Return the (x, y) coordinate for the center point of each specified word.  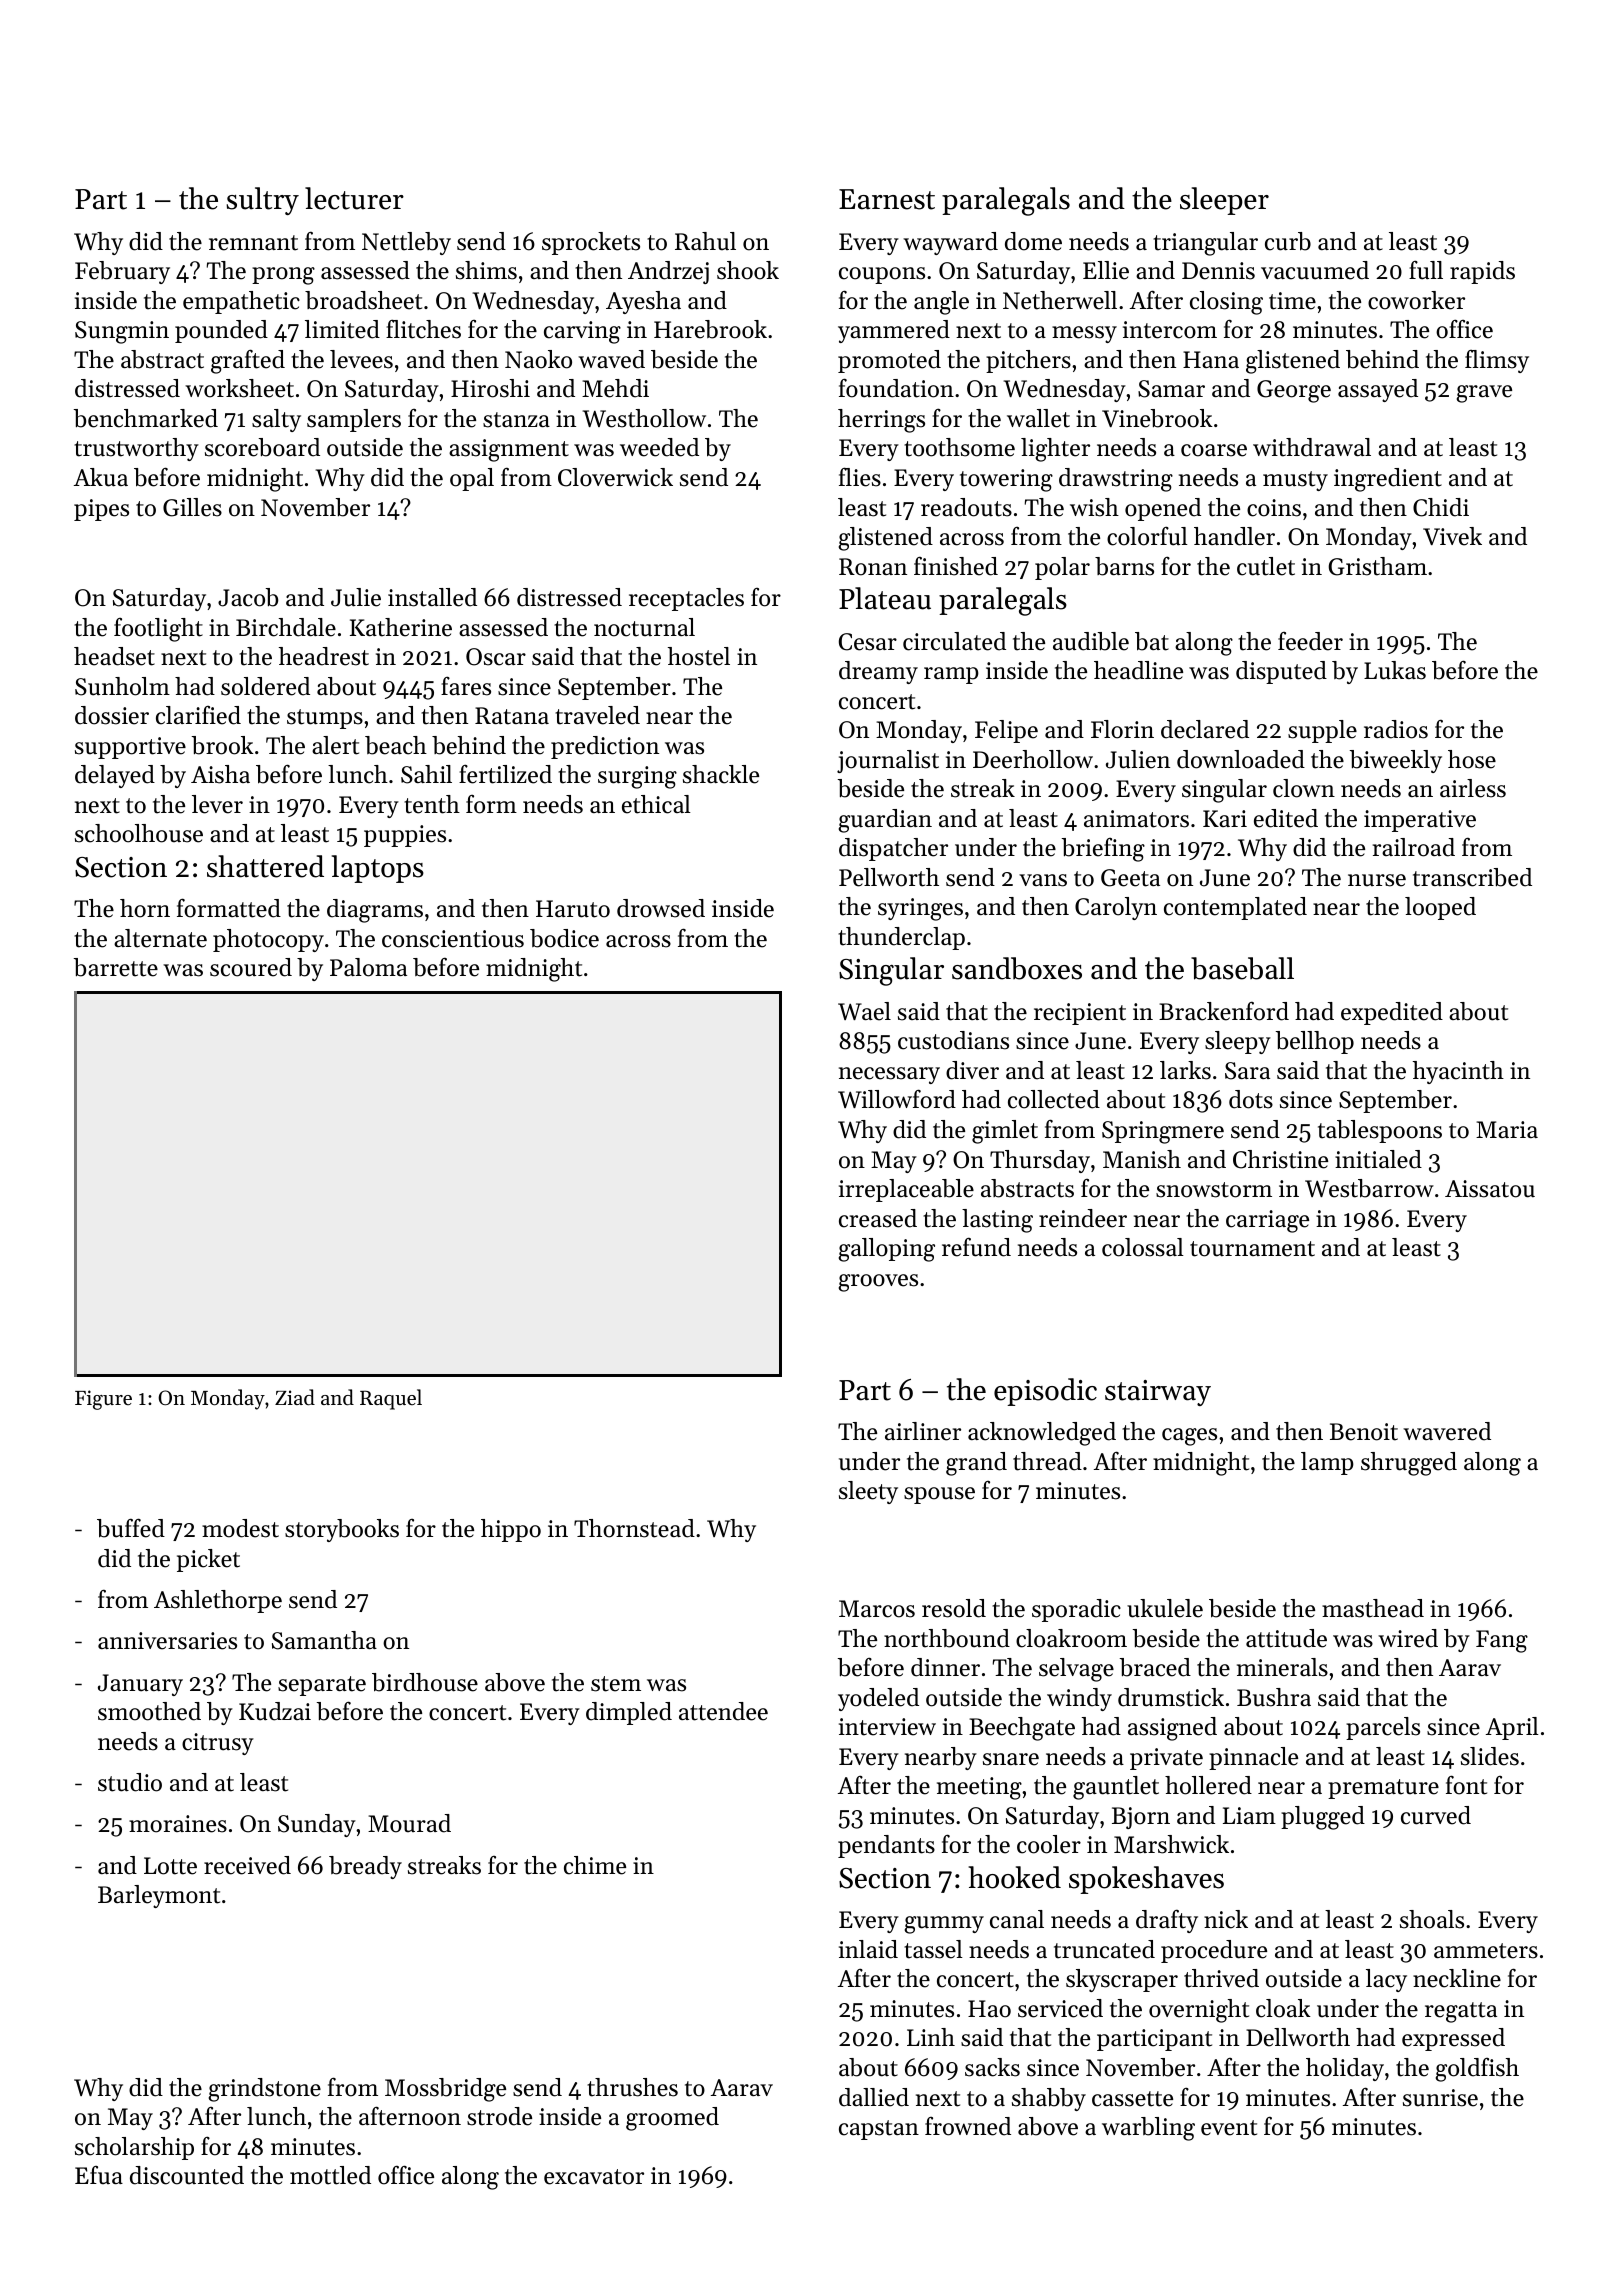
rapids (1482, 272)
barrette (116, 967)
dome (1033, 241)
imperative (1420, 821)
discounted (187, 2175)
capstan (879, 2130)
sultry (262, 201)
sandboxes (1017, 968)
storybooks (342, 1530)
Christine (1280, 1159)
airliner (923, 1431)
